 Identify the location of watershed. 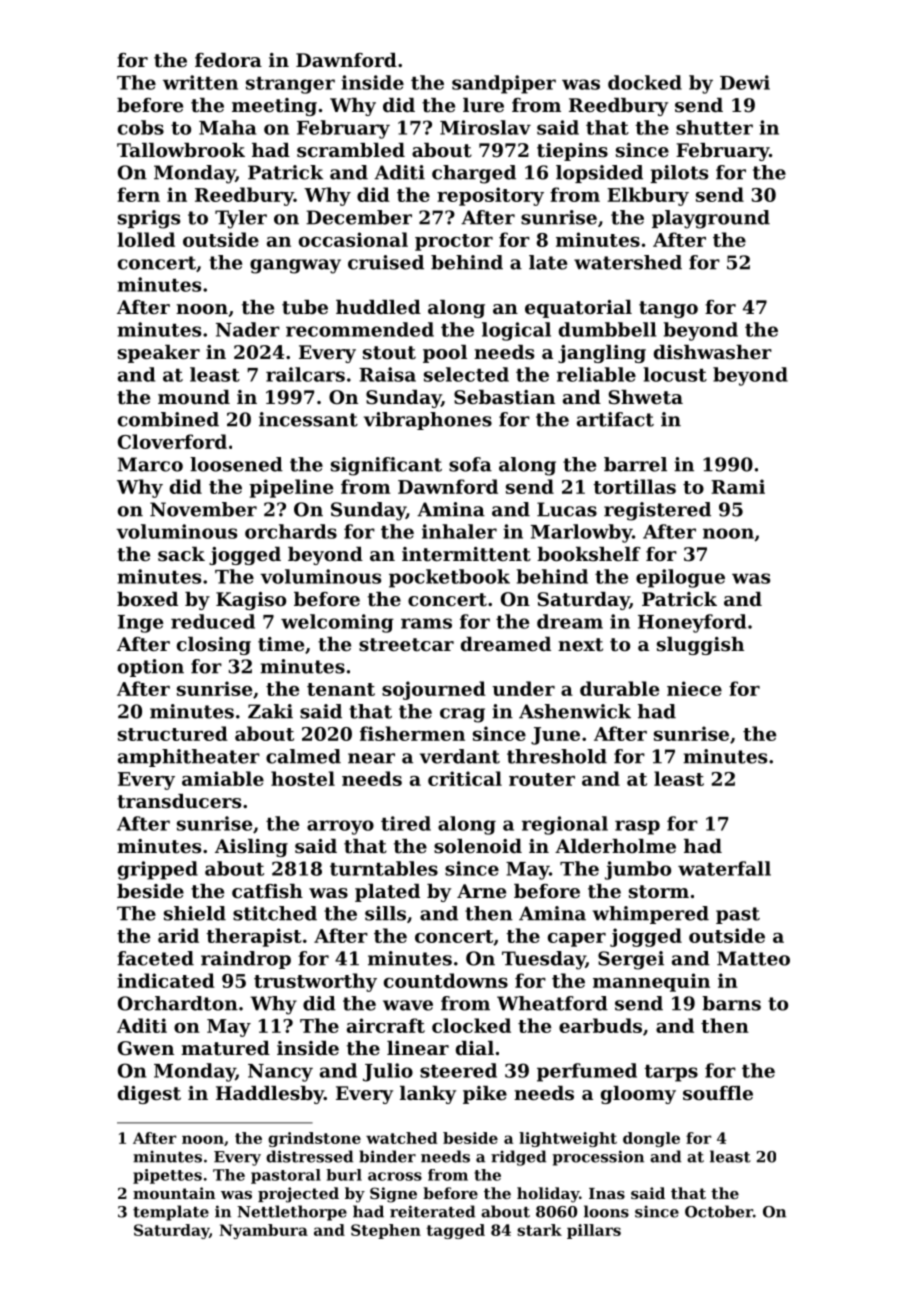
(628, 262).
